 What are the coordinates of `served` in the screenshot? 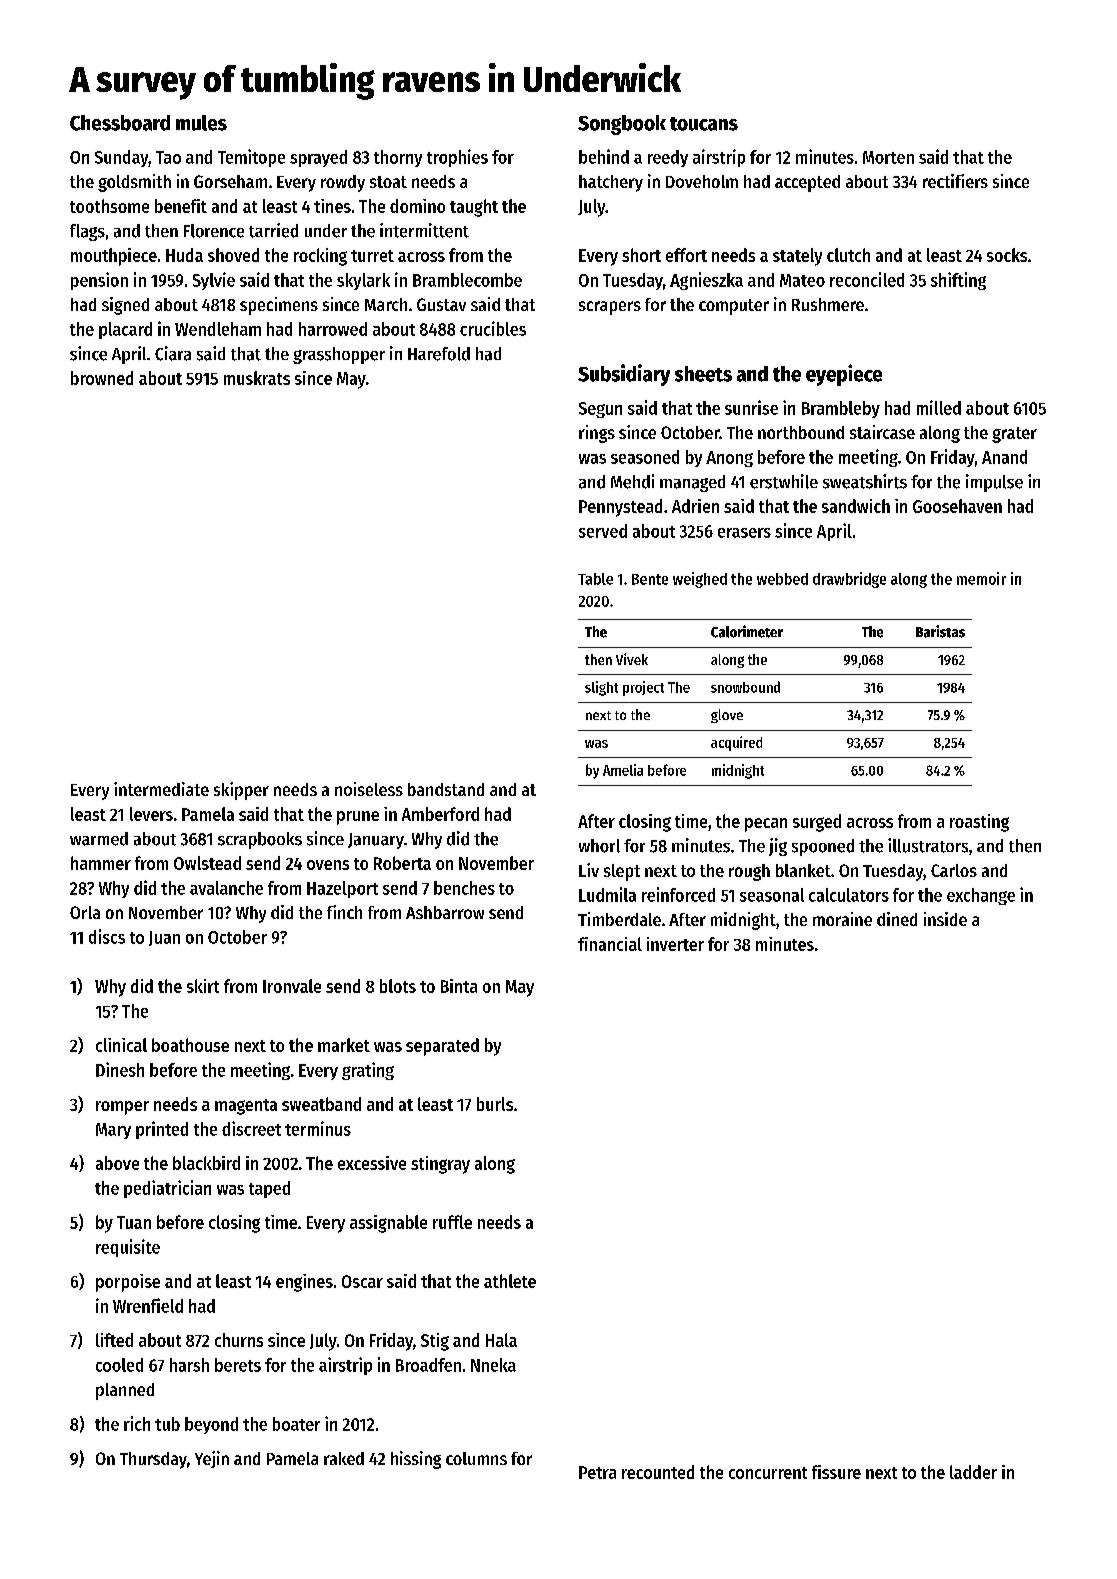 It's located at (603, 531).
